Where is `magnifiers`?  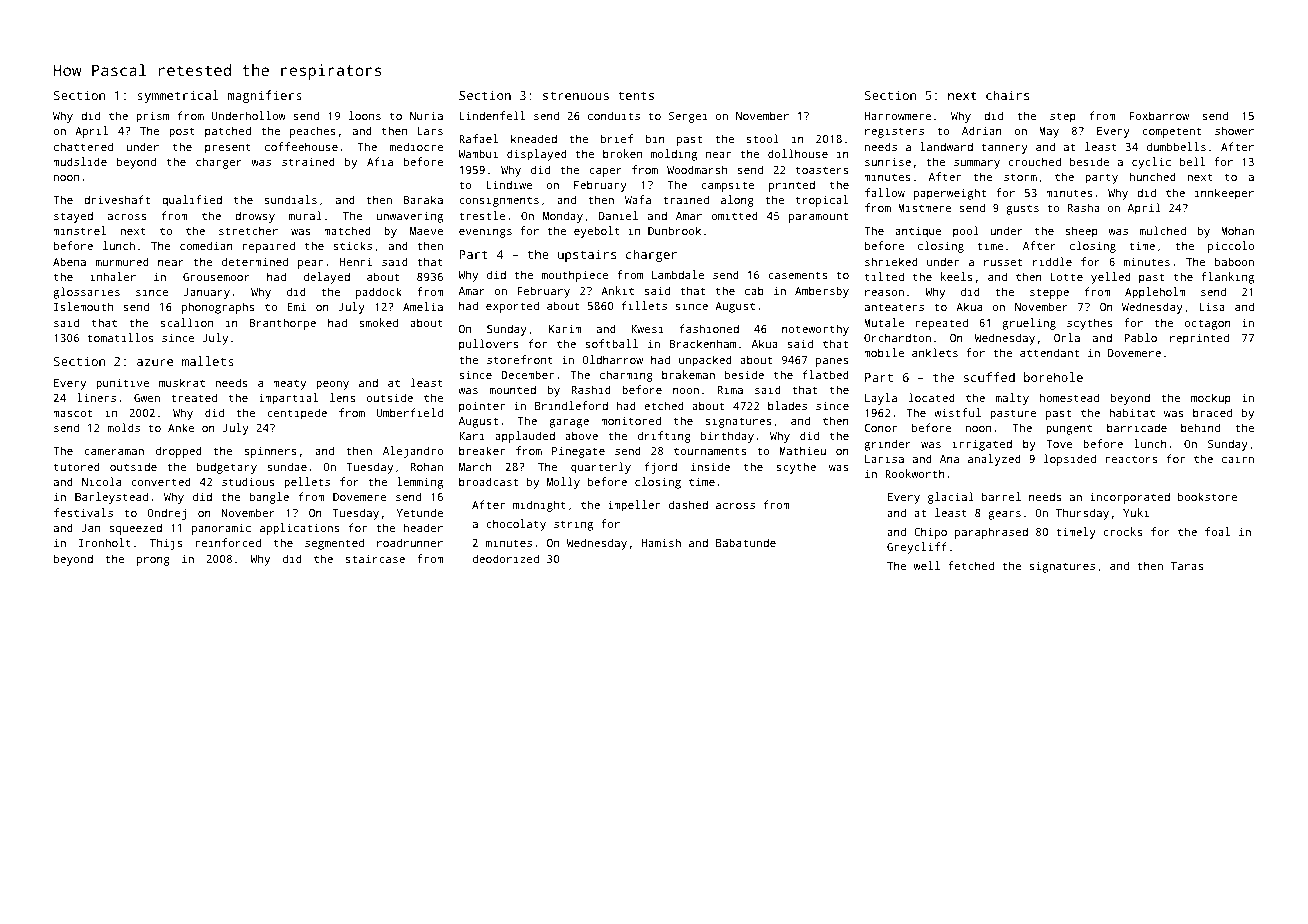 magnifiers is located at coordinates (265, 96).
